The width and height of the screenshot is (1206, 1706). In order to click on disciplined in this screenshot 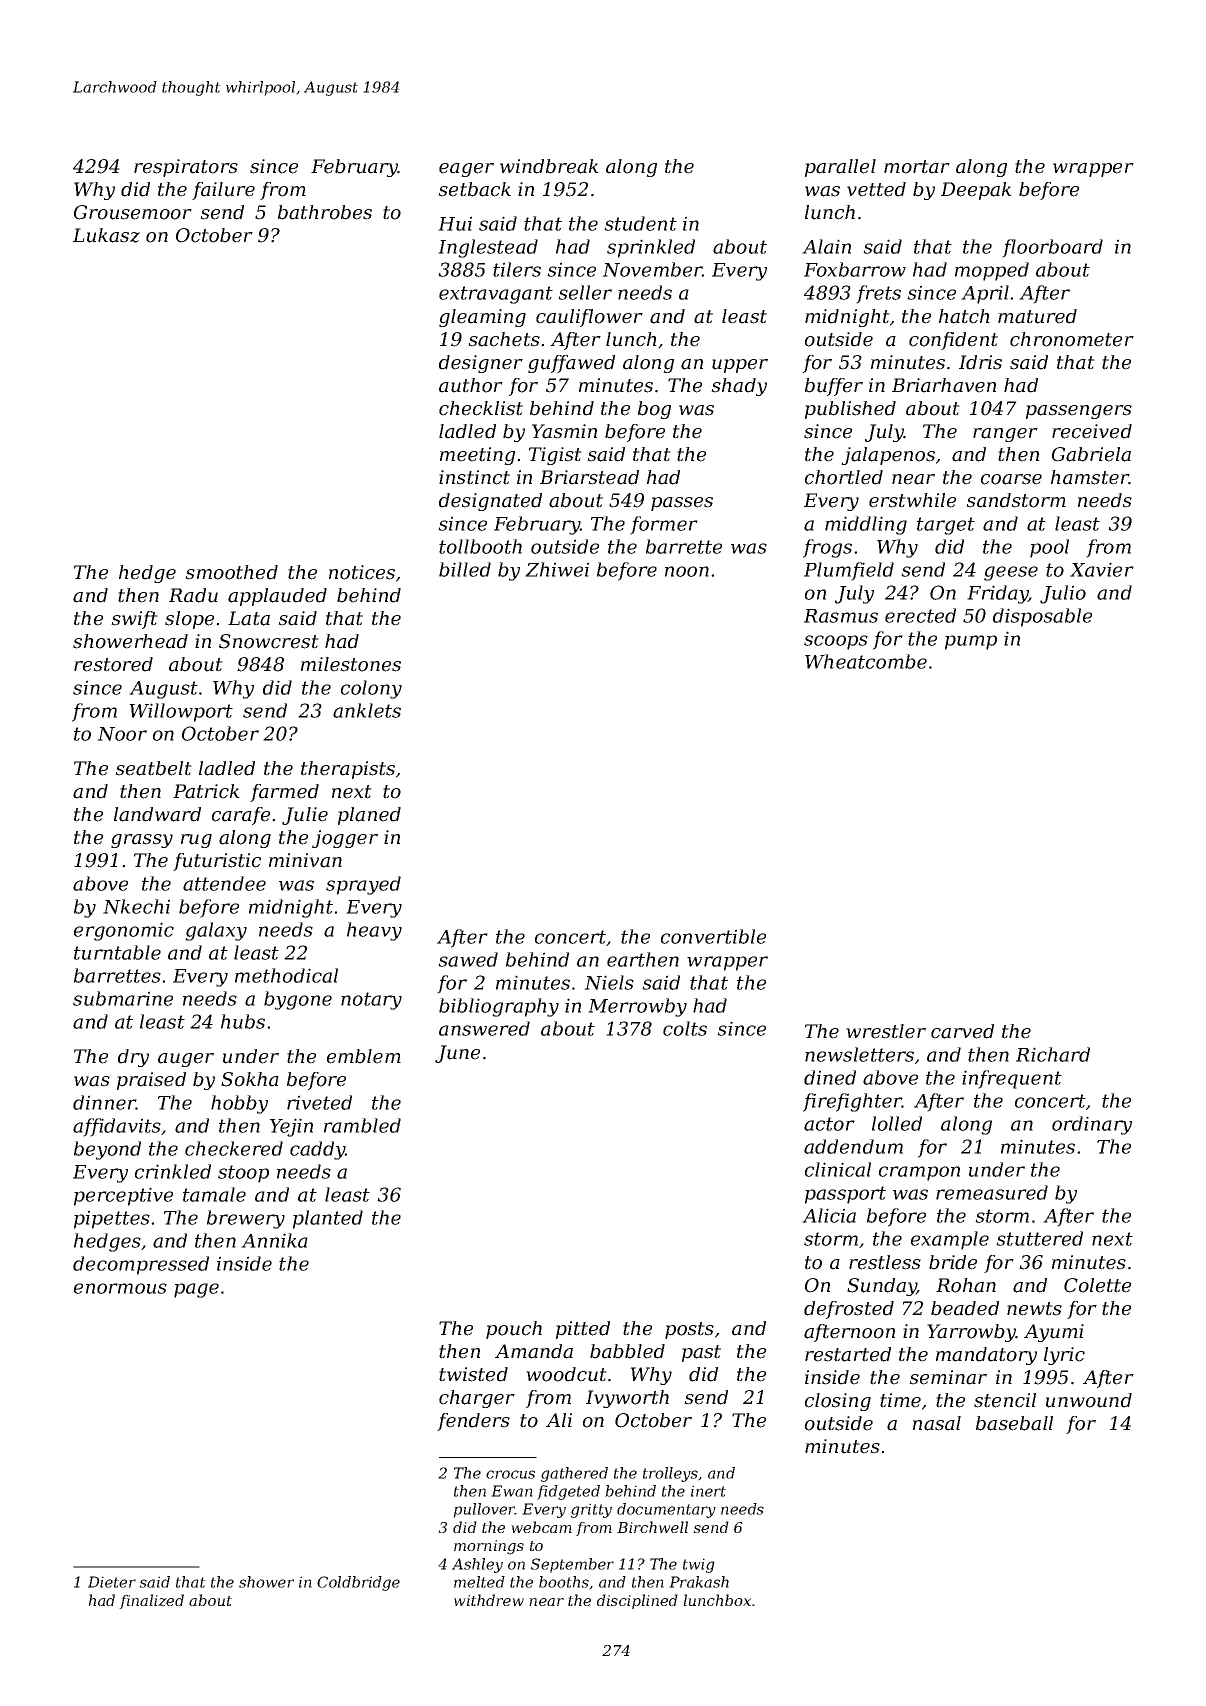, I will do `click(637, 1601)`.
